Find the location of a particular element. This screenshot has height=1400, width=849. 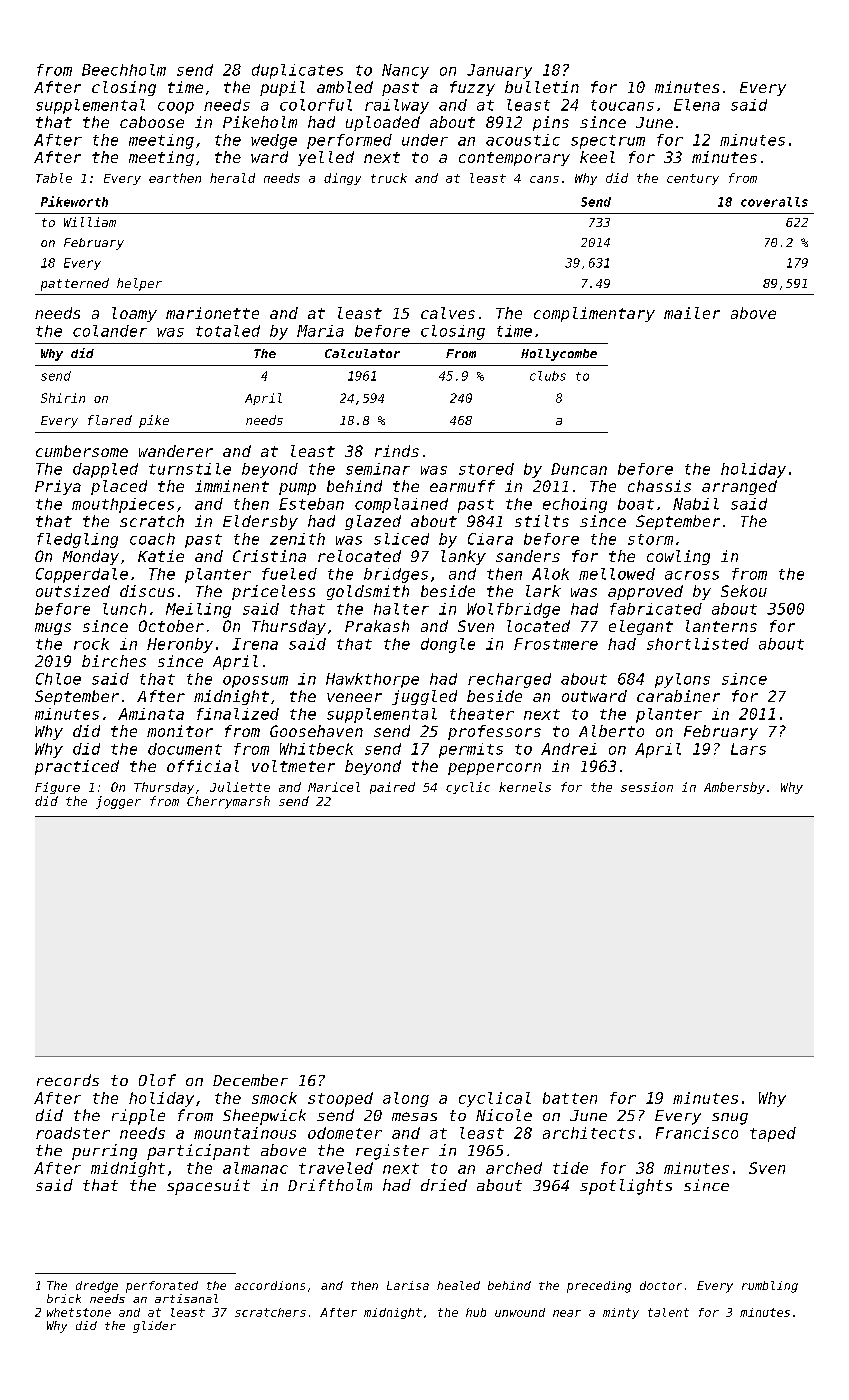

session is located at coordinates (647, 787).
